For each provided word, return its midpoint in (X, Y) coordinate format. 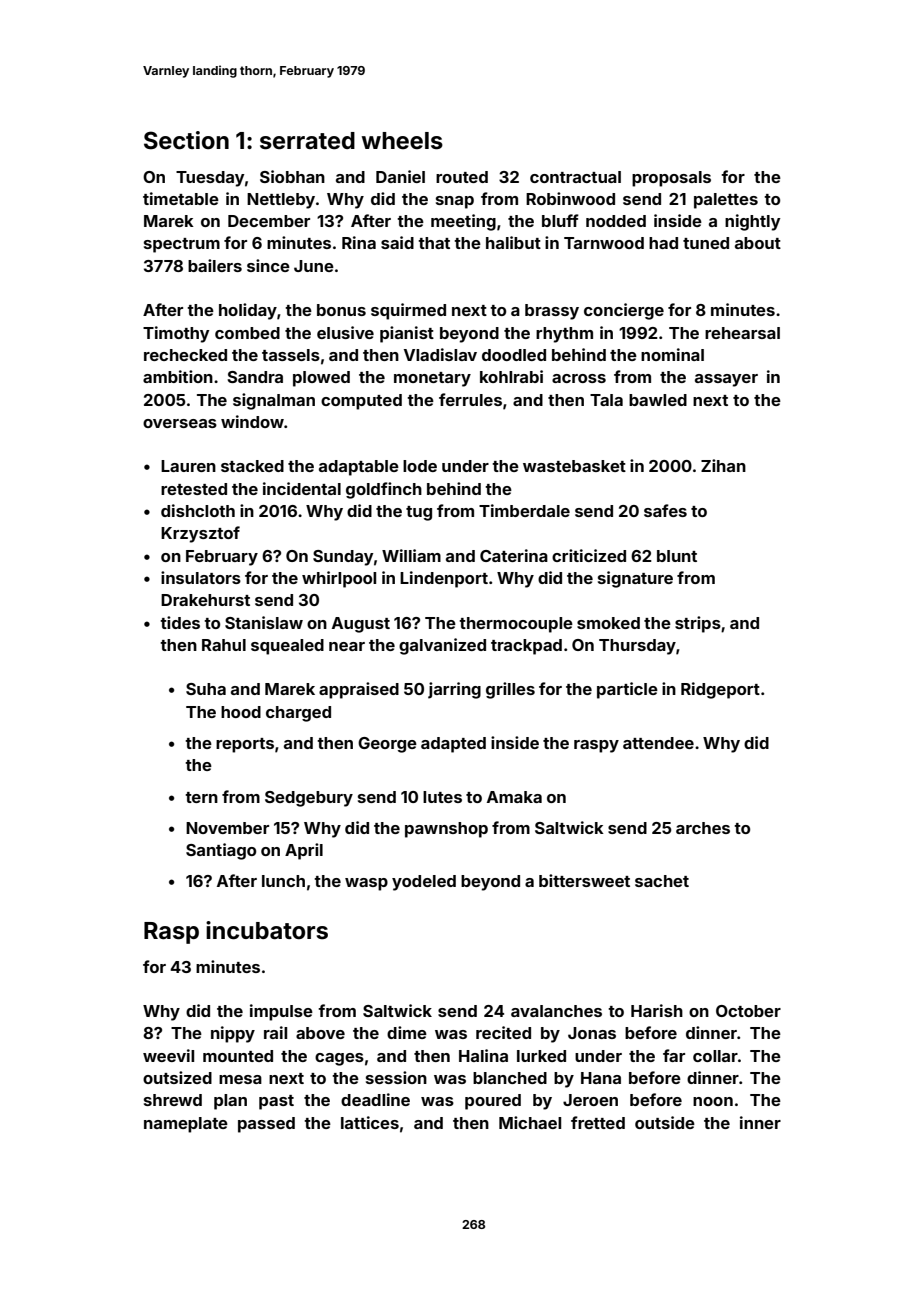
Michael (530, 1122)
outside (665, 1122)
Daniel (400, 176)
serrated (307, 141)
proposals (671, 179)
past (276, 1102)
